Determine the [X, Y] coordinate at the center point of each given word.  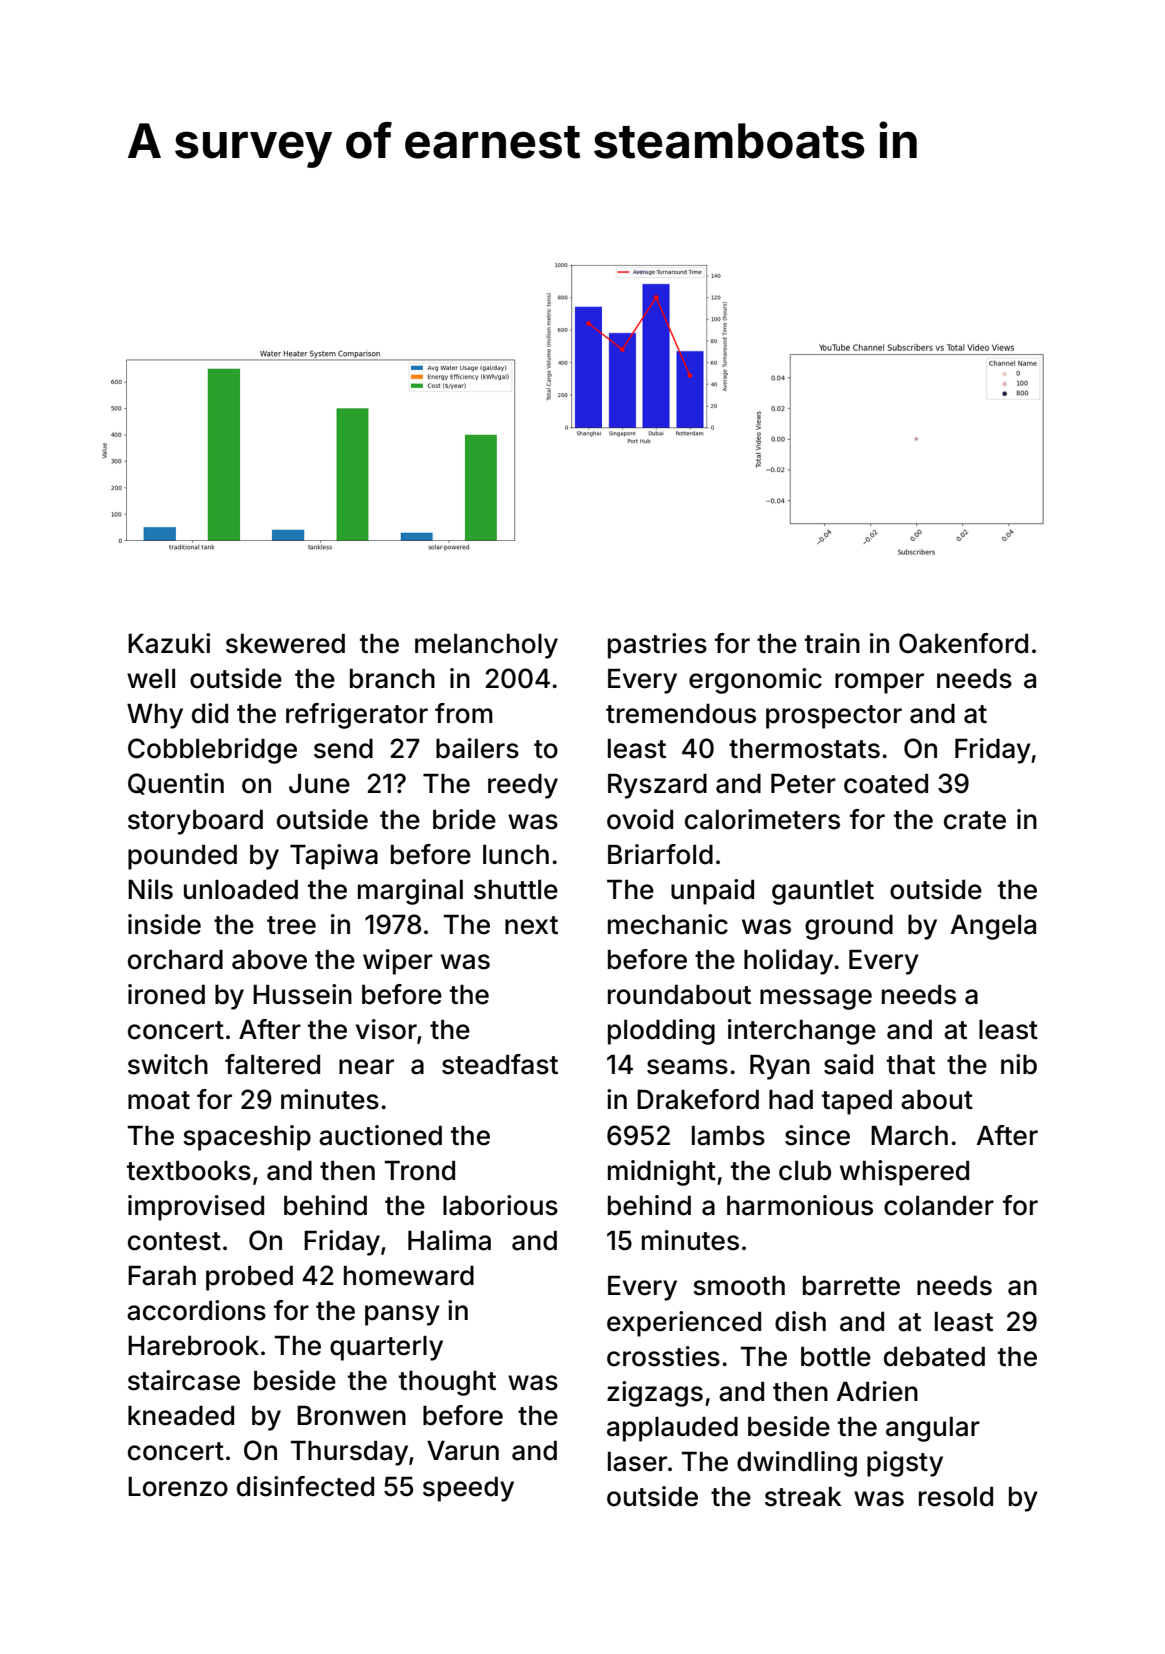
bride [464, 819]
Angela [993, 927]
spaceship [247, 1138]
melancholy [486, 646]
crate [975, 820]
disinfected [305, 1486]
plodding [661, 1032]
